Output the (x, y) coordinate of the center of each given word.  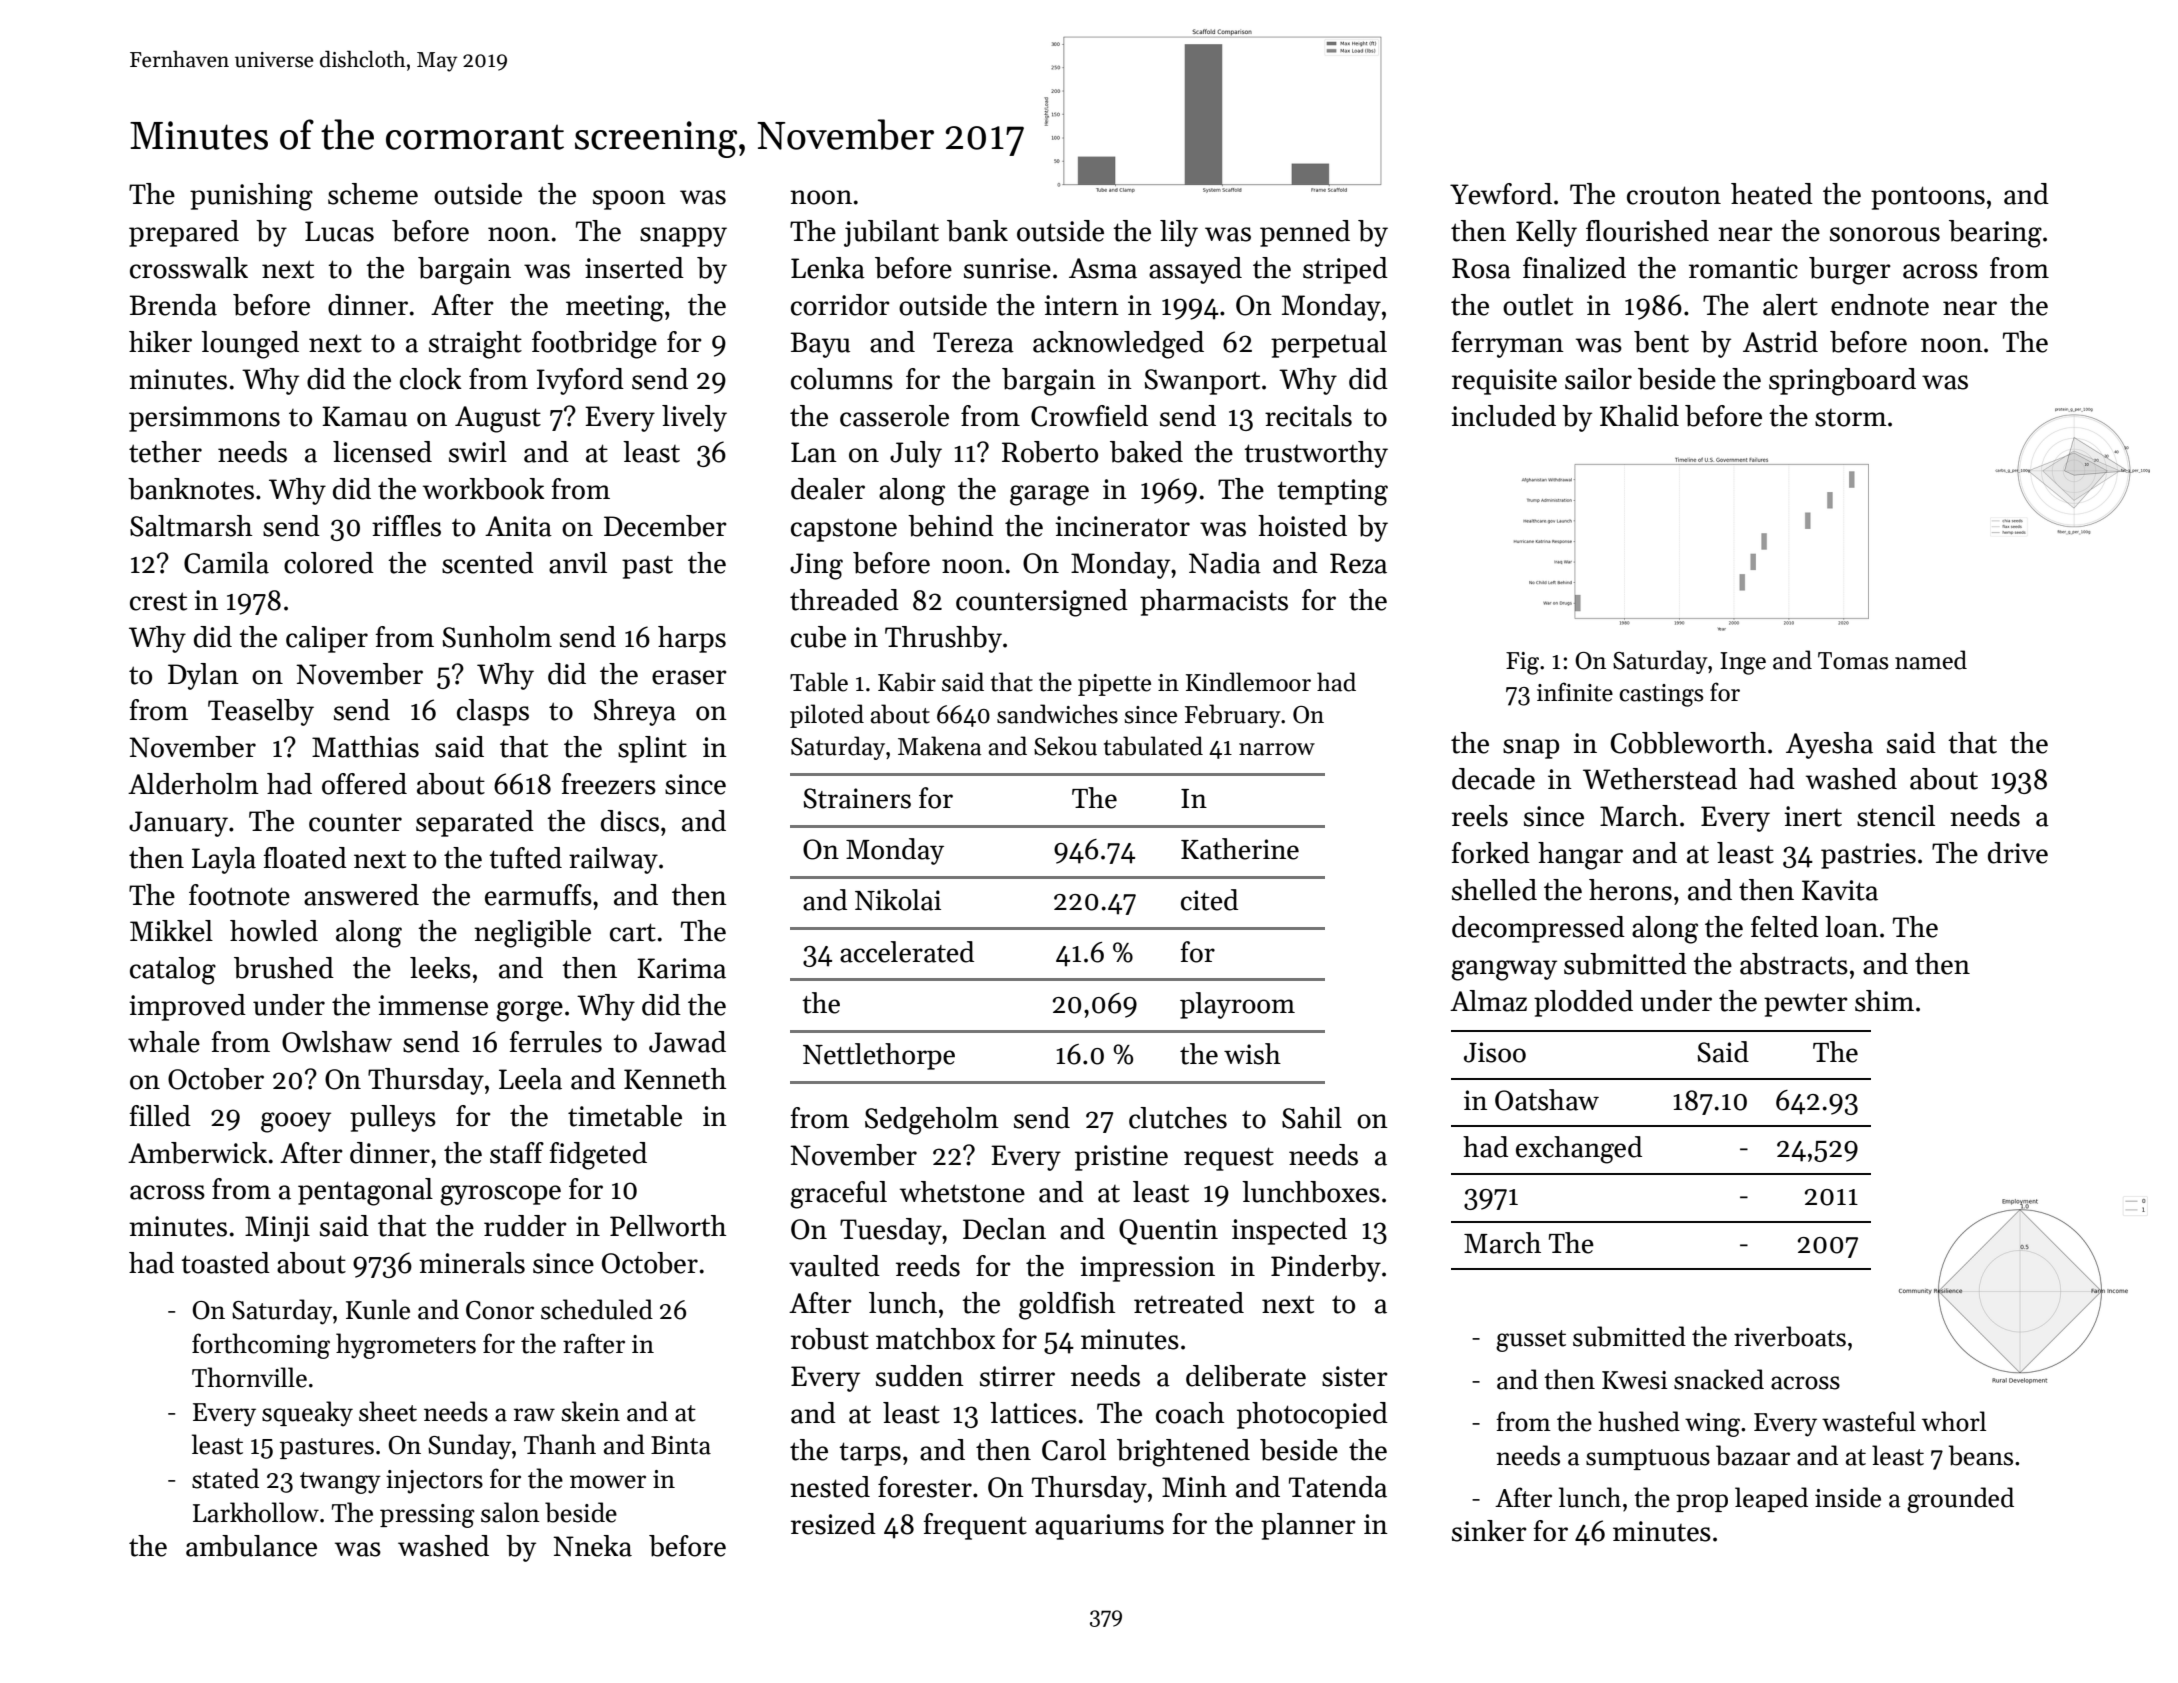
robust (830, 1339)
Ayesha (1829, 745)
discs (630, 821)
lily (1179, 233)
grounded (1960, 1500)
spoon (629, 200)
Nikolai (898, 900)
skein (591, 1411)
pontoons (1928, 198)
